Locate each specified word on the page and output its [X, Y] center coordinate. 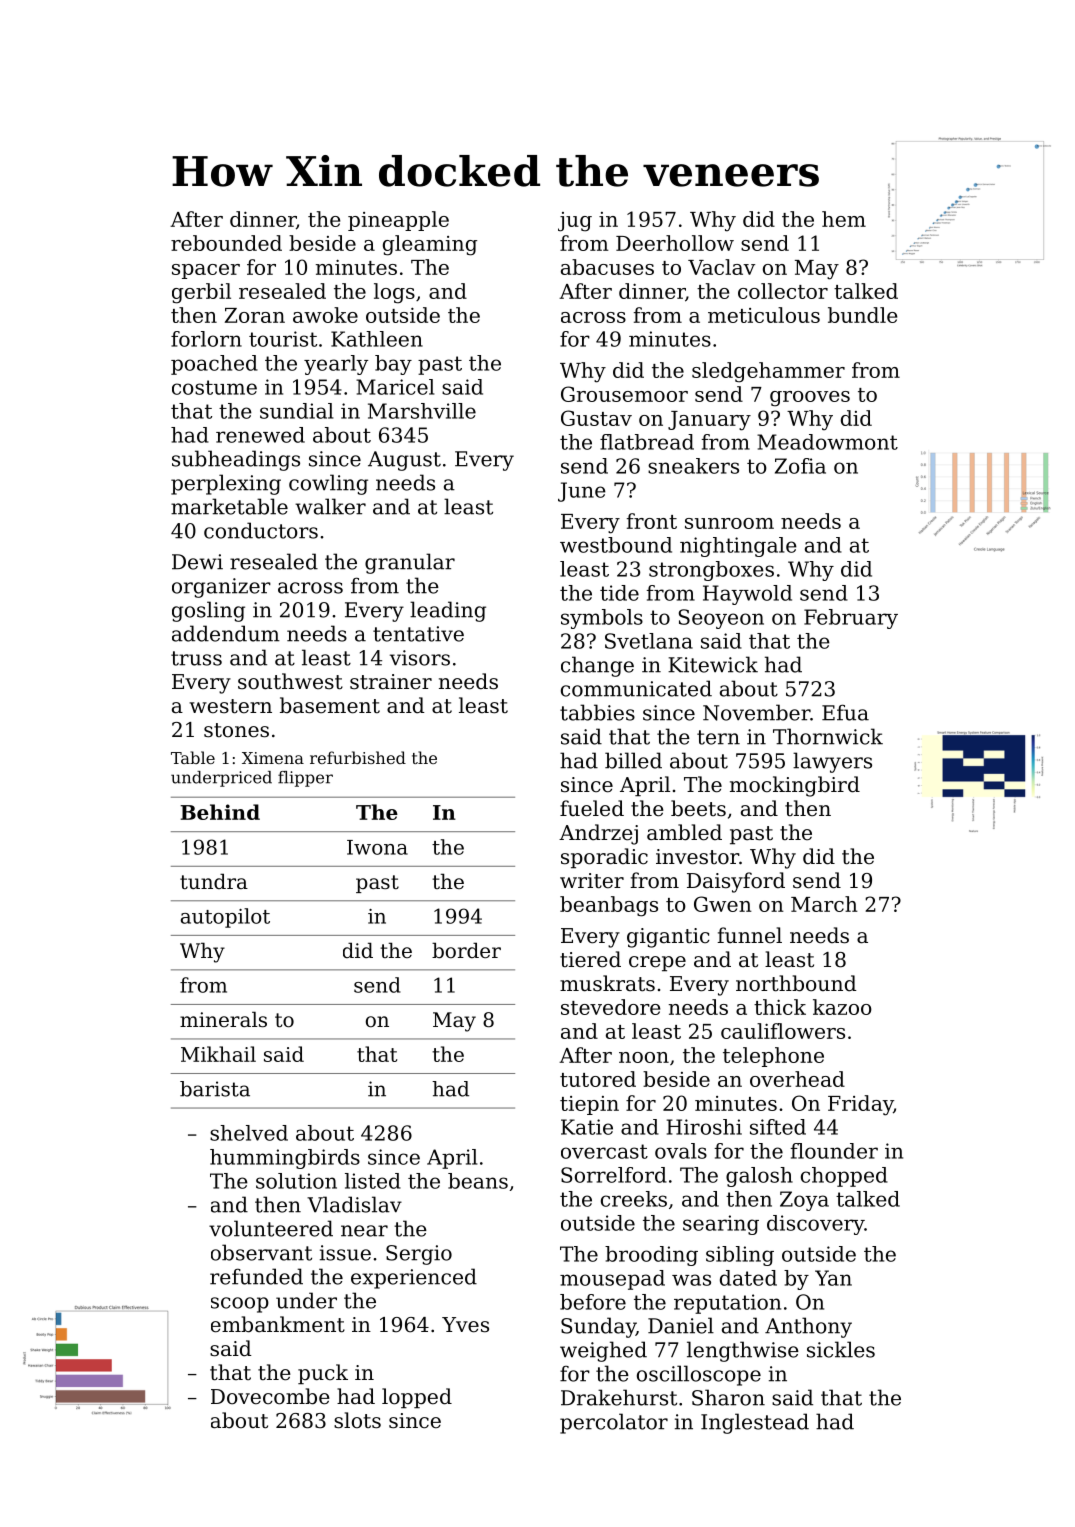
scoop [240, 1305]
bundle [863, 315]
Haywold [747, 595]
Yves [465, 1325]
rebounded [226, 243]
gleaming [430, 245]
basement [330, 705]
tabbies [597, 712]
